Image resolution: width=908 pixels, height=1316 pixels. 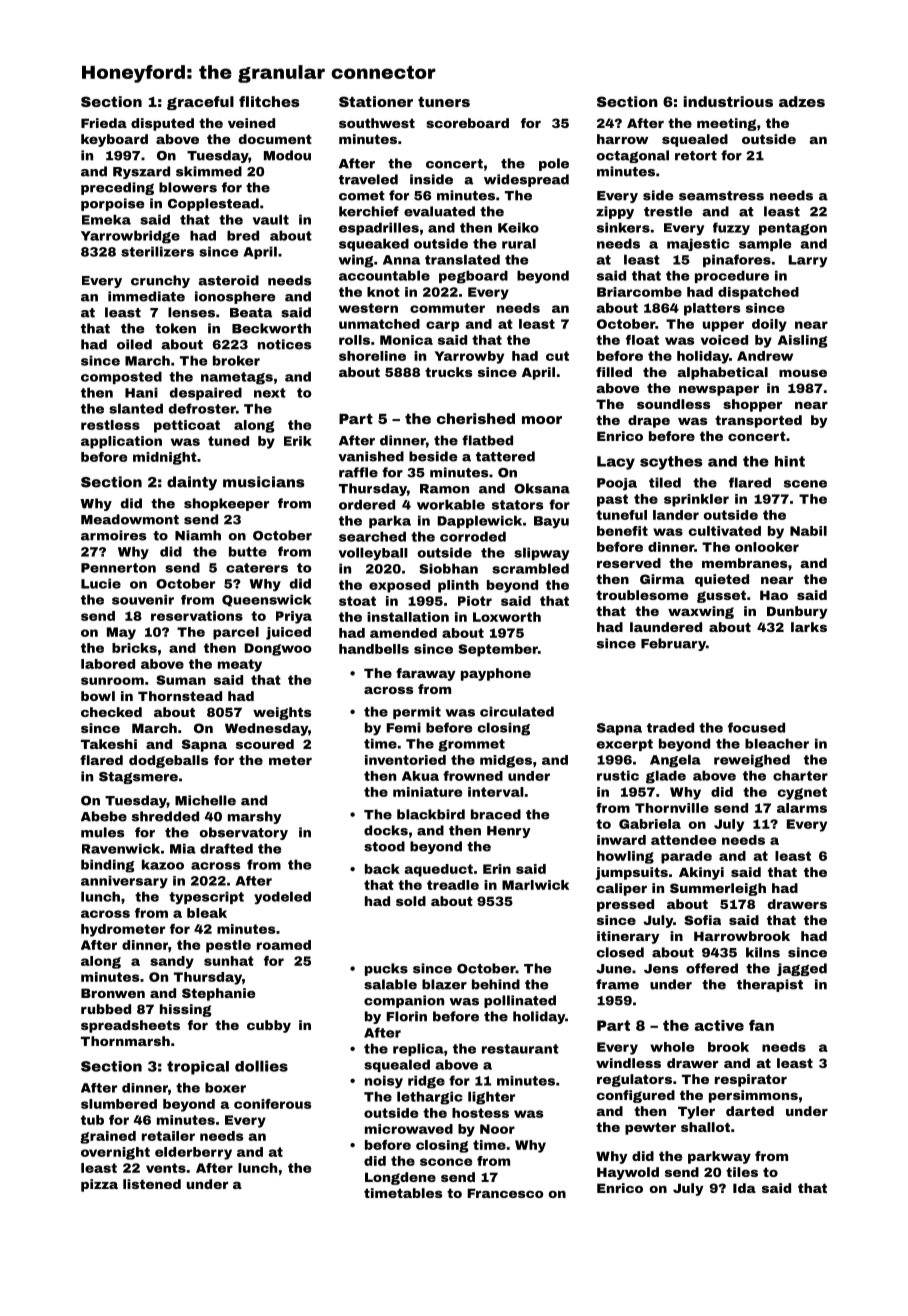 What do you see at coordinates (193, 1153) in the screenshot?
I see `elderberry` at bounding box center [193, 1153].
